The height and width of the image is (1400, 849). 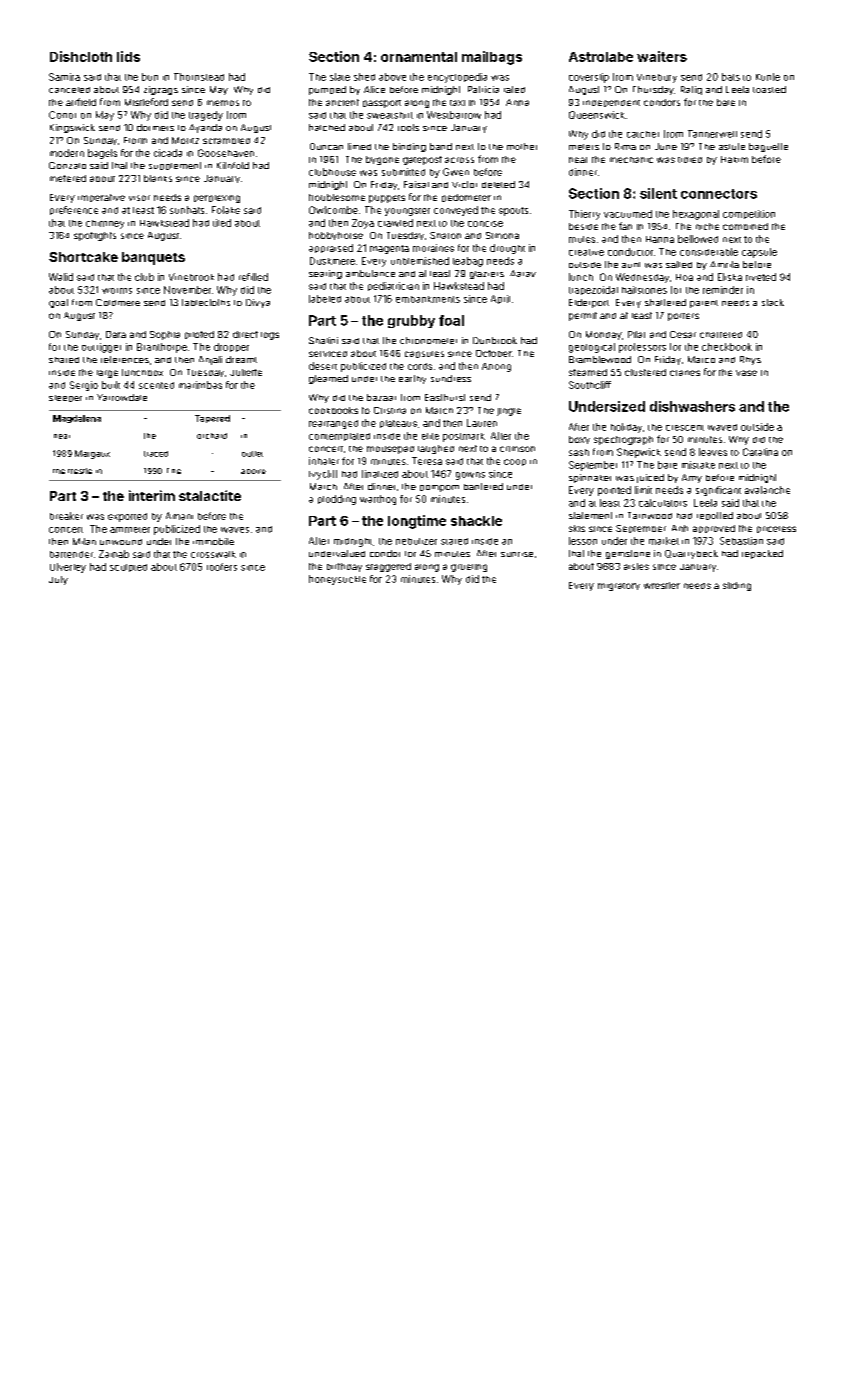 I want to click on Hakim, so click(x=734, y=159).
